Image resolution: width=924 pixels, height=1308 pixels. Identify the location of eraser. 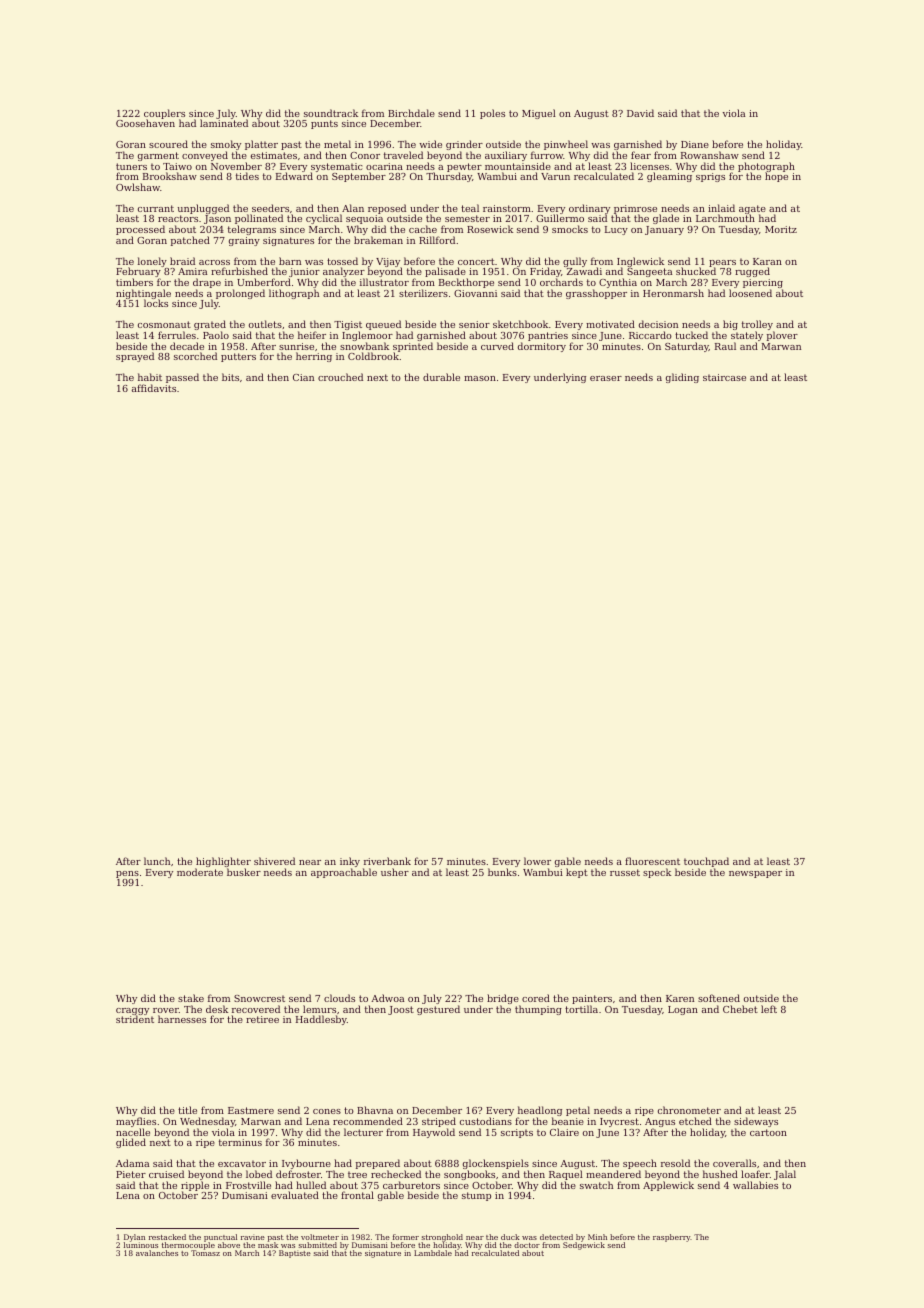
(606, 378).
